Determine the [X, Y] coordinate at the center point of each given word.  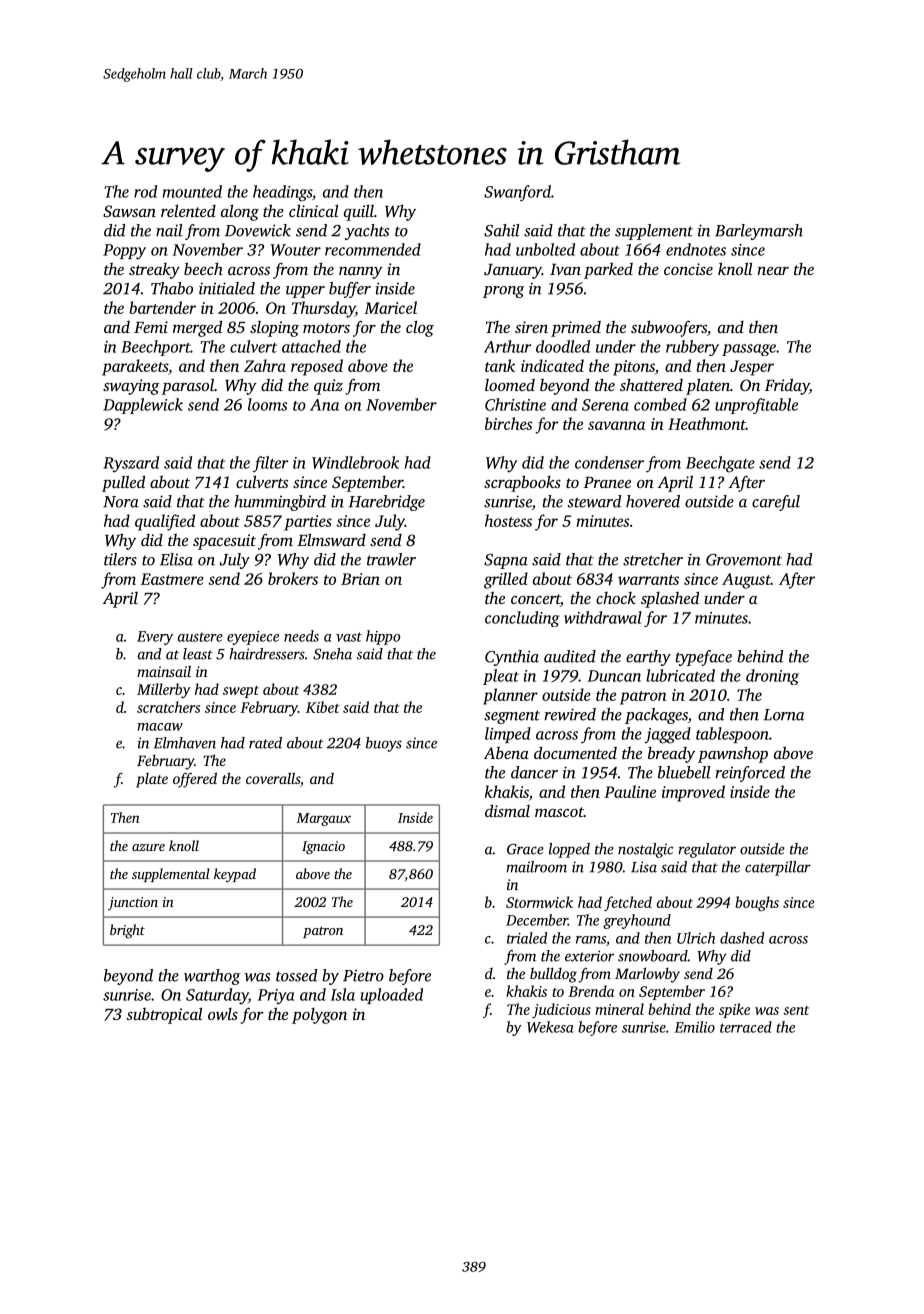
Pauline [630, 791]
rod [145, 191]
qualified [165, 522]
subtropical [164, 1015]
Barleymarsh [759, 232]
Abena [506, 753]
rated [265, 743]
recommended [373, 249]
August [746, 581]
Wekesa [550, 1027]
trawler [391, 559]
